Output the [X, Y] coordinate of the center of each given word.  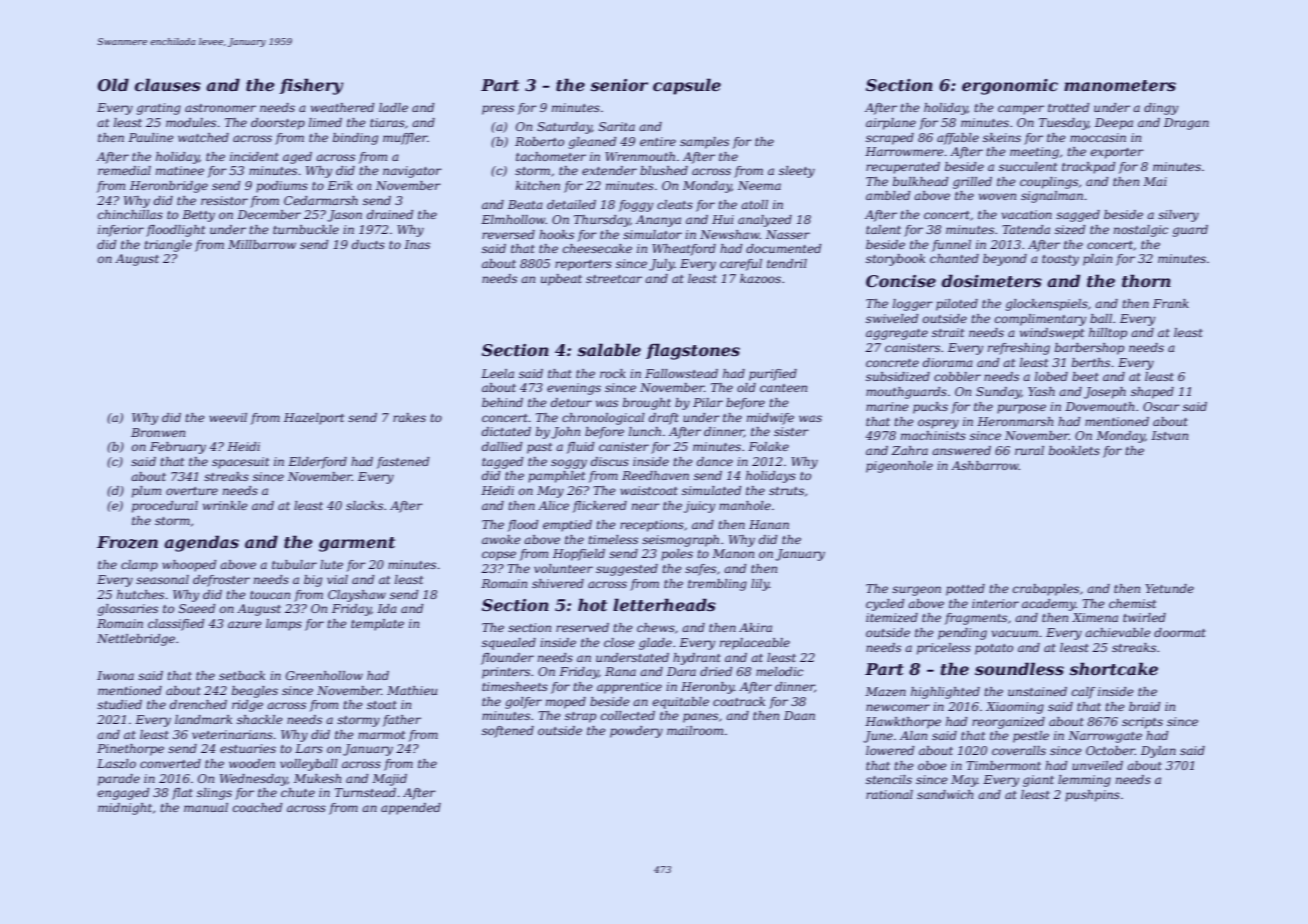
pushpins [1092, 796]
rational [889, 794]
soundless [1019, 669]
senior [619, 85]
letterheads [664, 605]
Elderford [317, 463]
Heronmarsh [1015, 421]
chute [298, 792]
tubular [294, 564]
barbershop [1089, 349]
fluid [580, 448]
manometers [1120, 86]
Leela [497, 373]
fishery [311, 86]
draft [664, 419]
